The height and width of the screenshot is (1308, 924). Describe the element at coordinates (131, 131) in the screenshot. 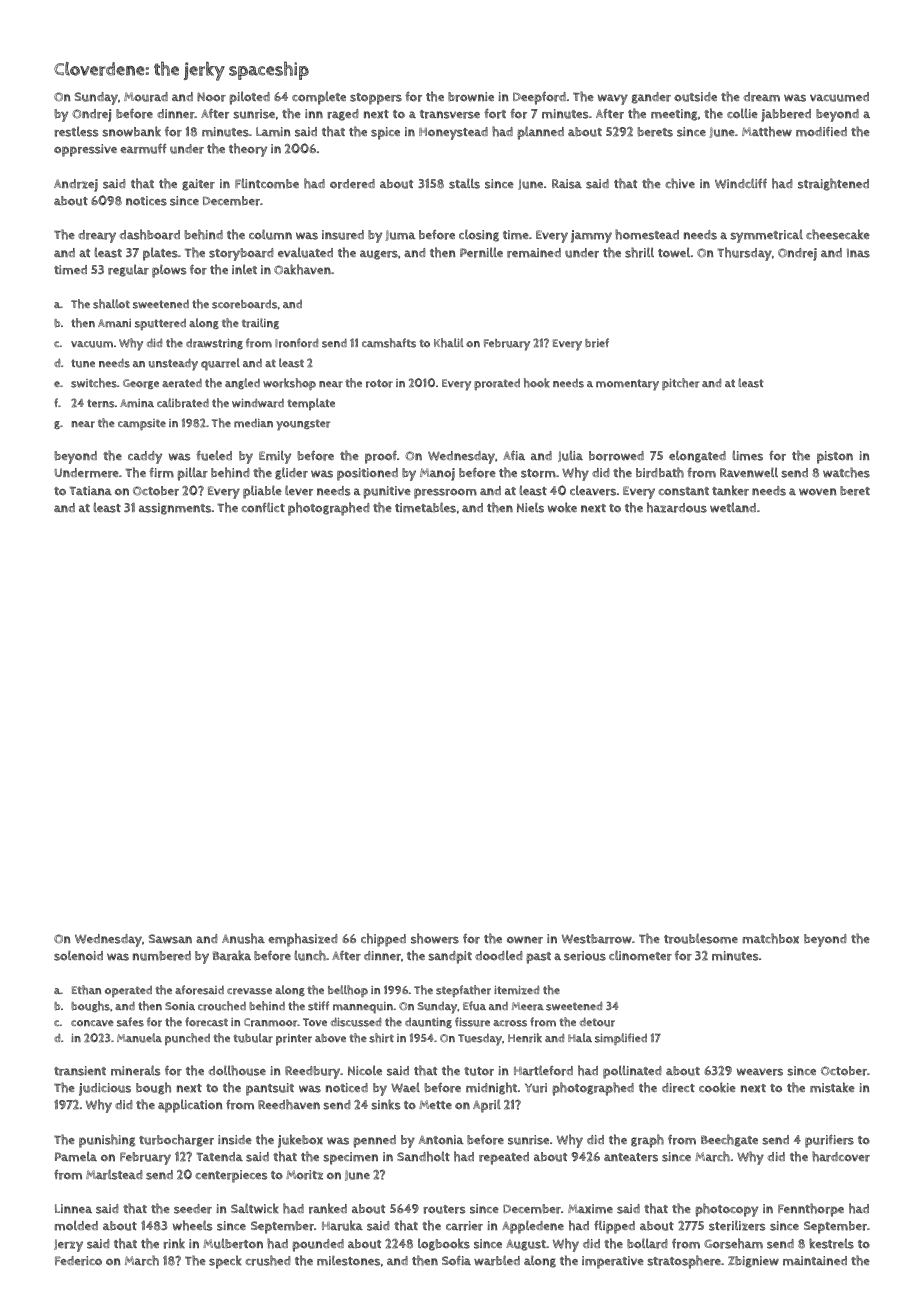

I see `snowbank` at that location.
